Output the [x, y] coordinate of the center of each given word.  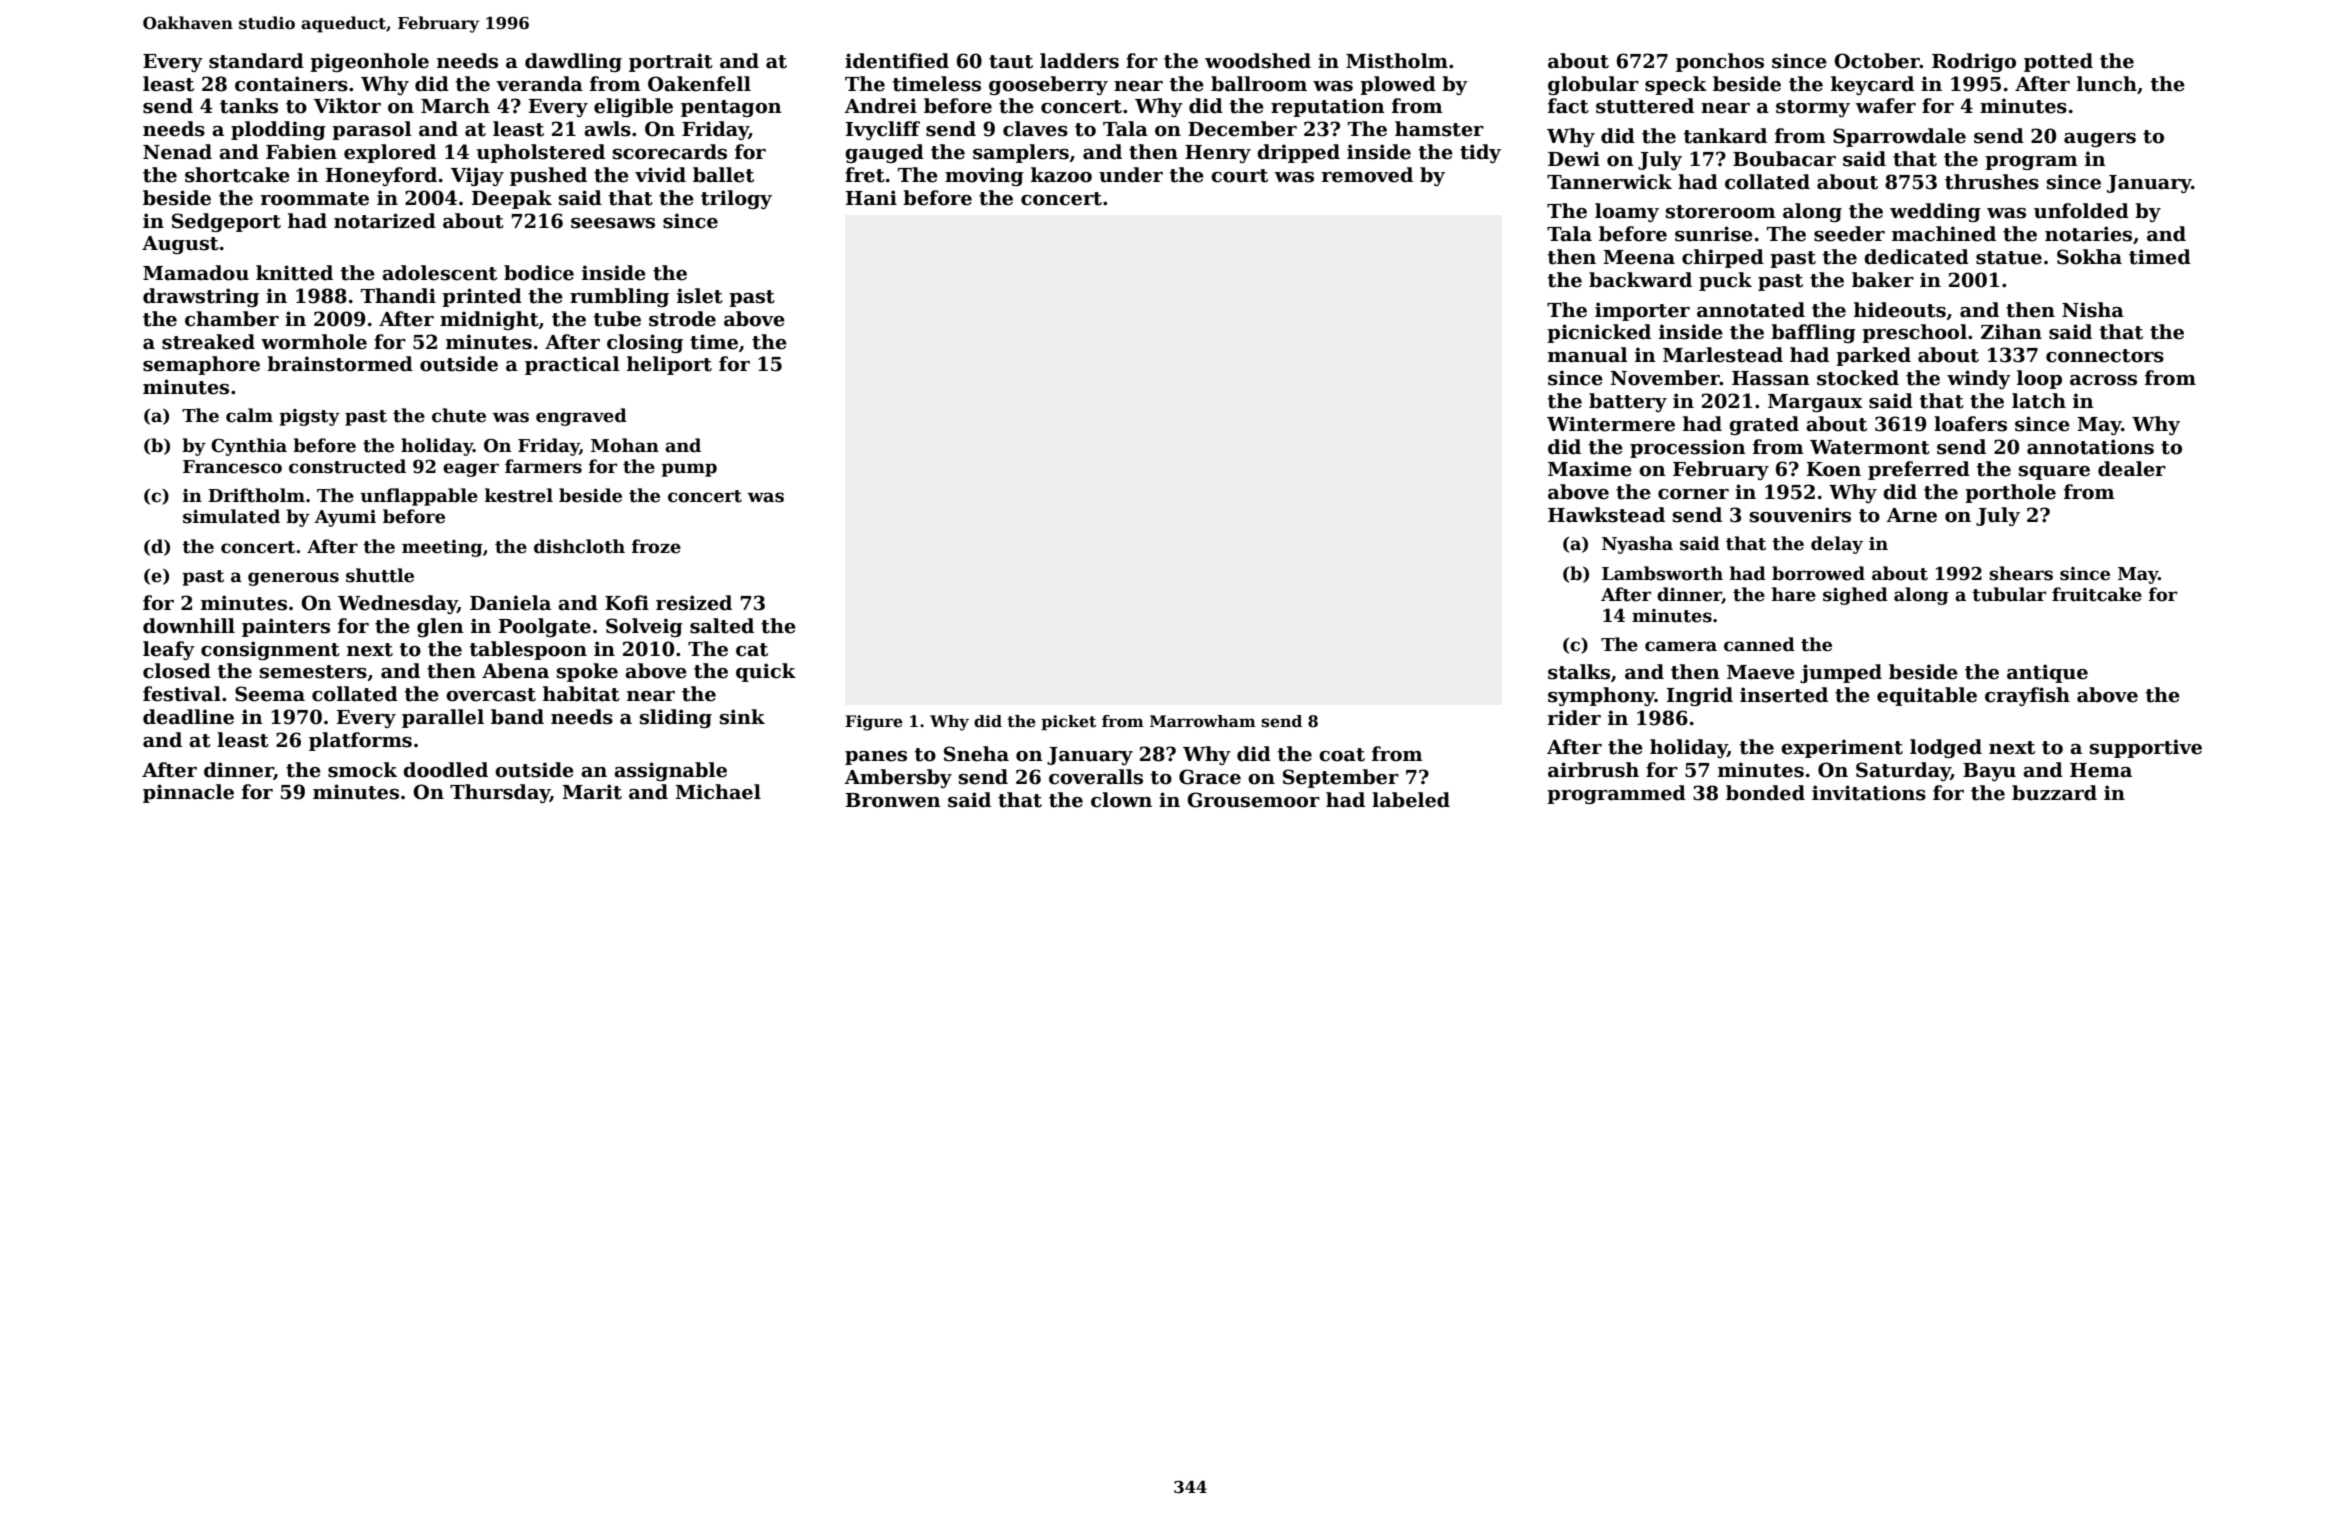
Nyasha [1637, 545]
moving [984, 176]
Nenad [177, 152]
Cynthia [249, 447]
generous [293, 579]
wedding [1935, 212]
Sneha [976, 754]
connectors [2105, 356]
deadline [188, 717]
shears [2021, 573]
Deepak [512, 199]
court [1239, 176]
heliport [669, 365]
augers [2100, 140]
